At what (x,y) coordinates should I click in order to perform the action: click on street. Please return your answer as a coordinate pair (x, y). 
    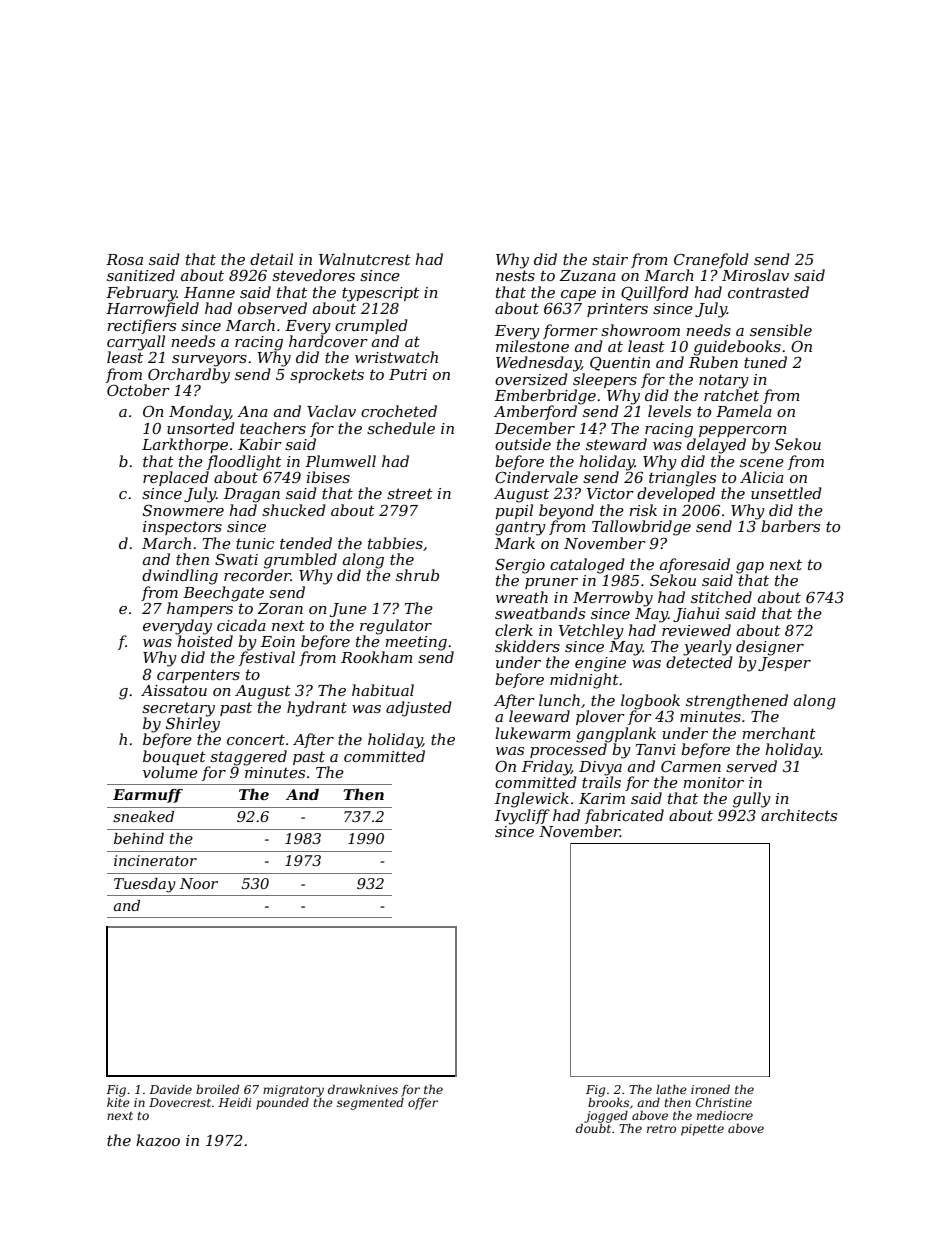
    Looking at the image, I should click on (410, 493).
